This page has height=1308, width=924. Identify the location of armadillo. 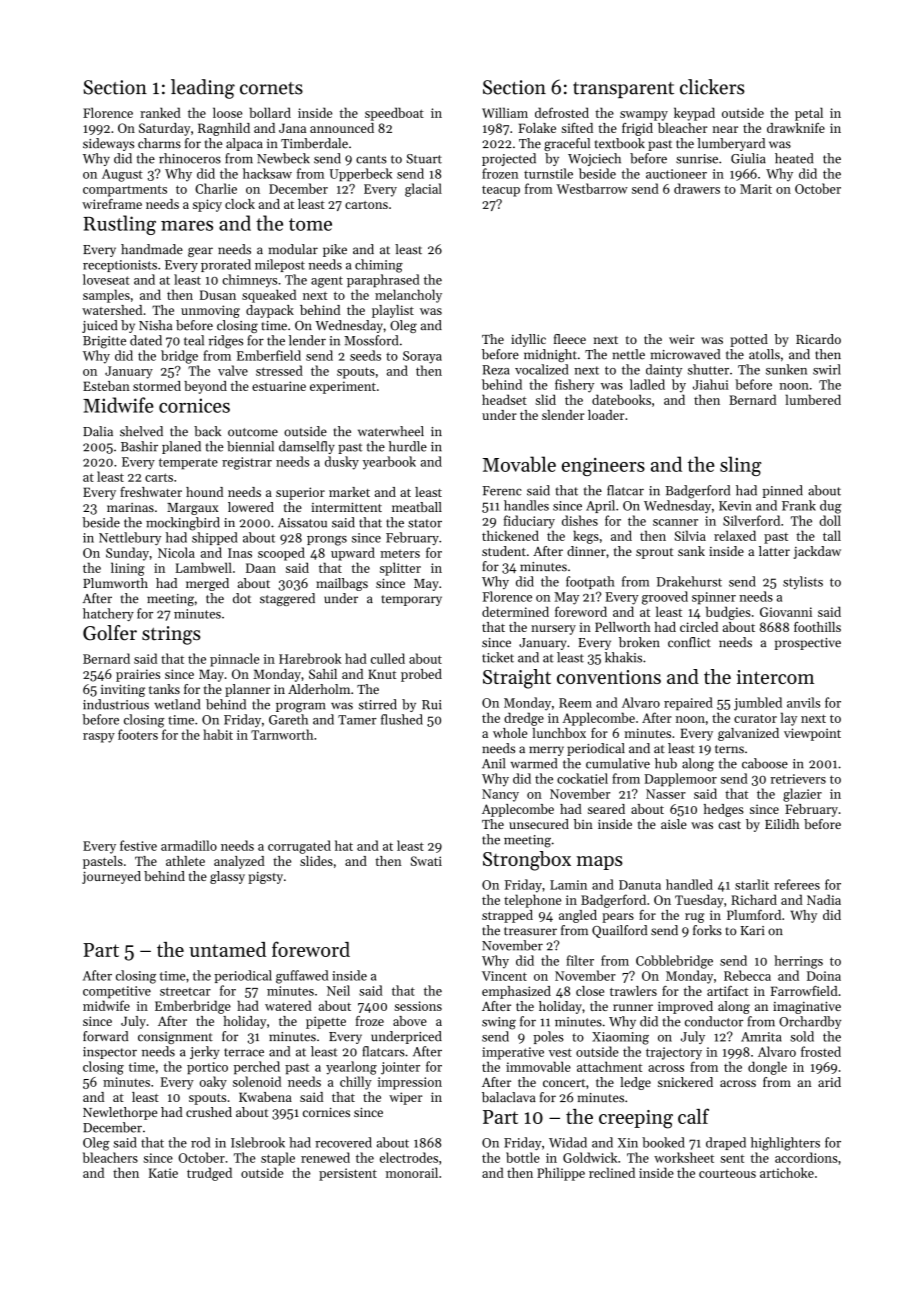
(189, 845).
